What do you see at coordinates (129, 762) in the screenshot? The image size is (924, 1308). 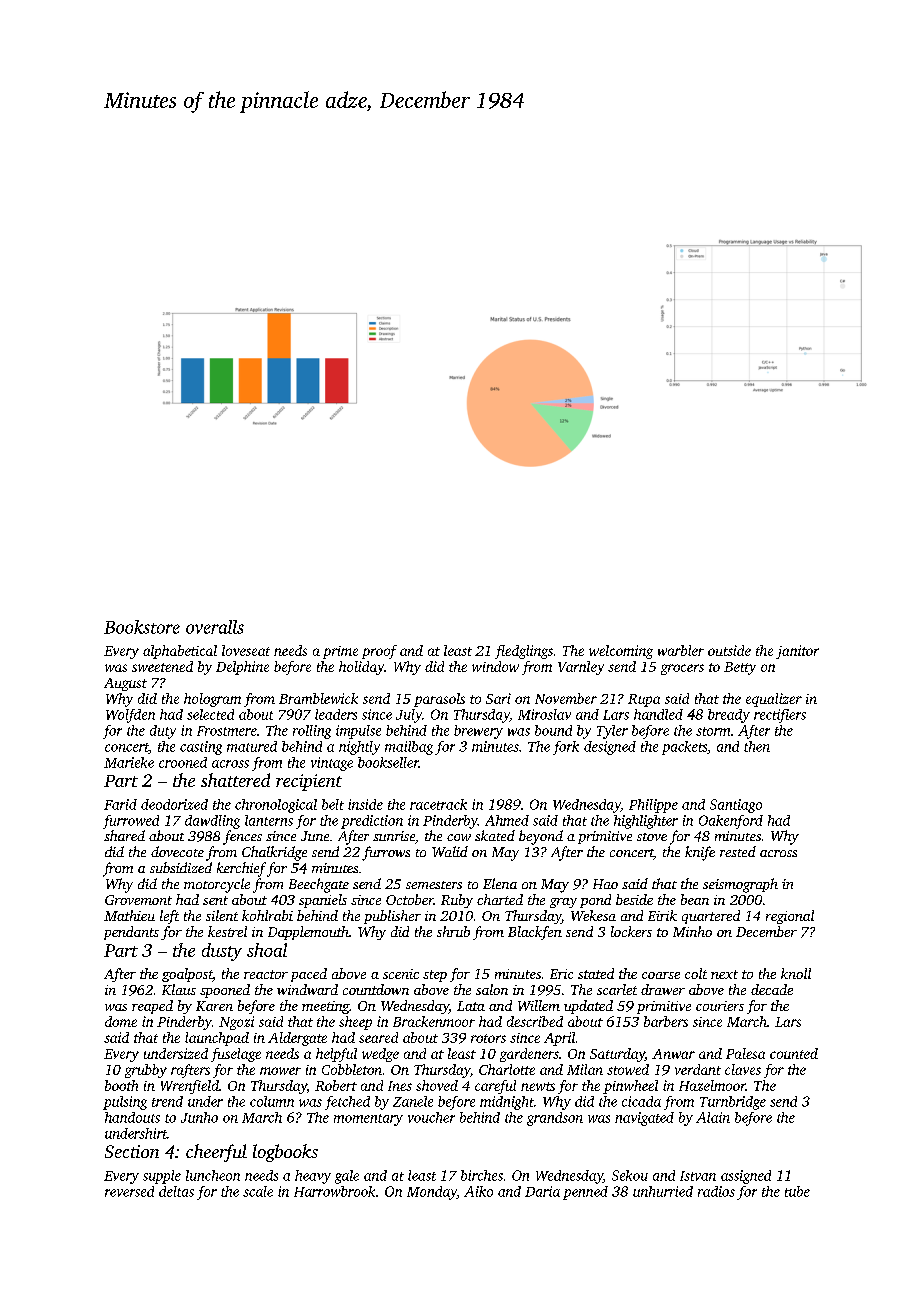 I see `Marieke` at bounding box center [129, 762].
